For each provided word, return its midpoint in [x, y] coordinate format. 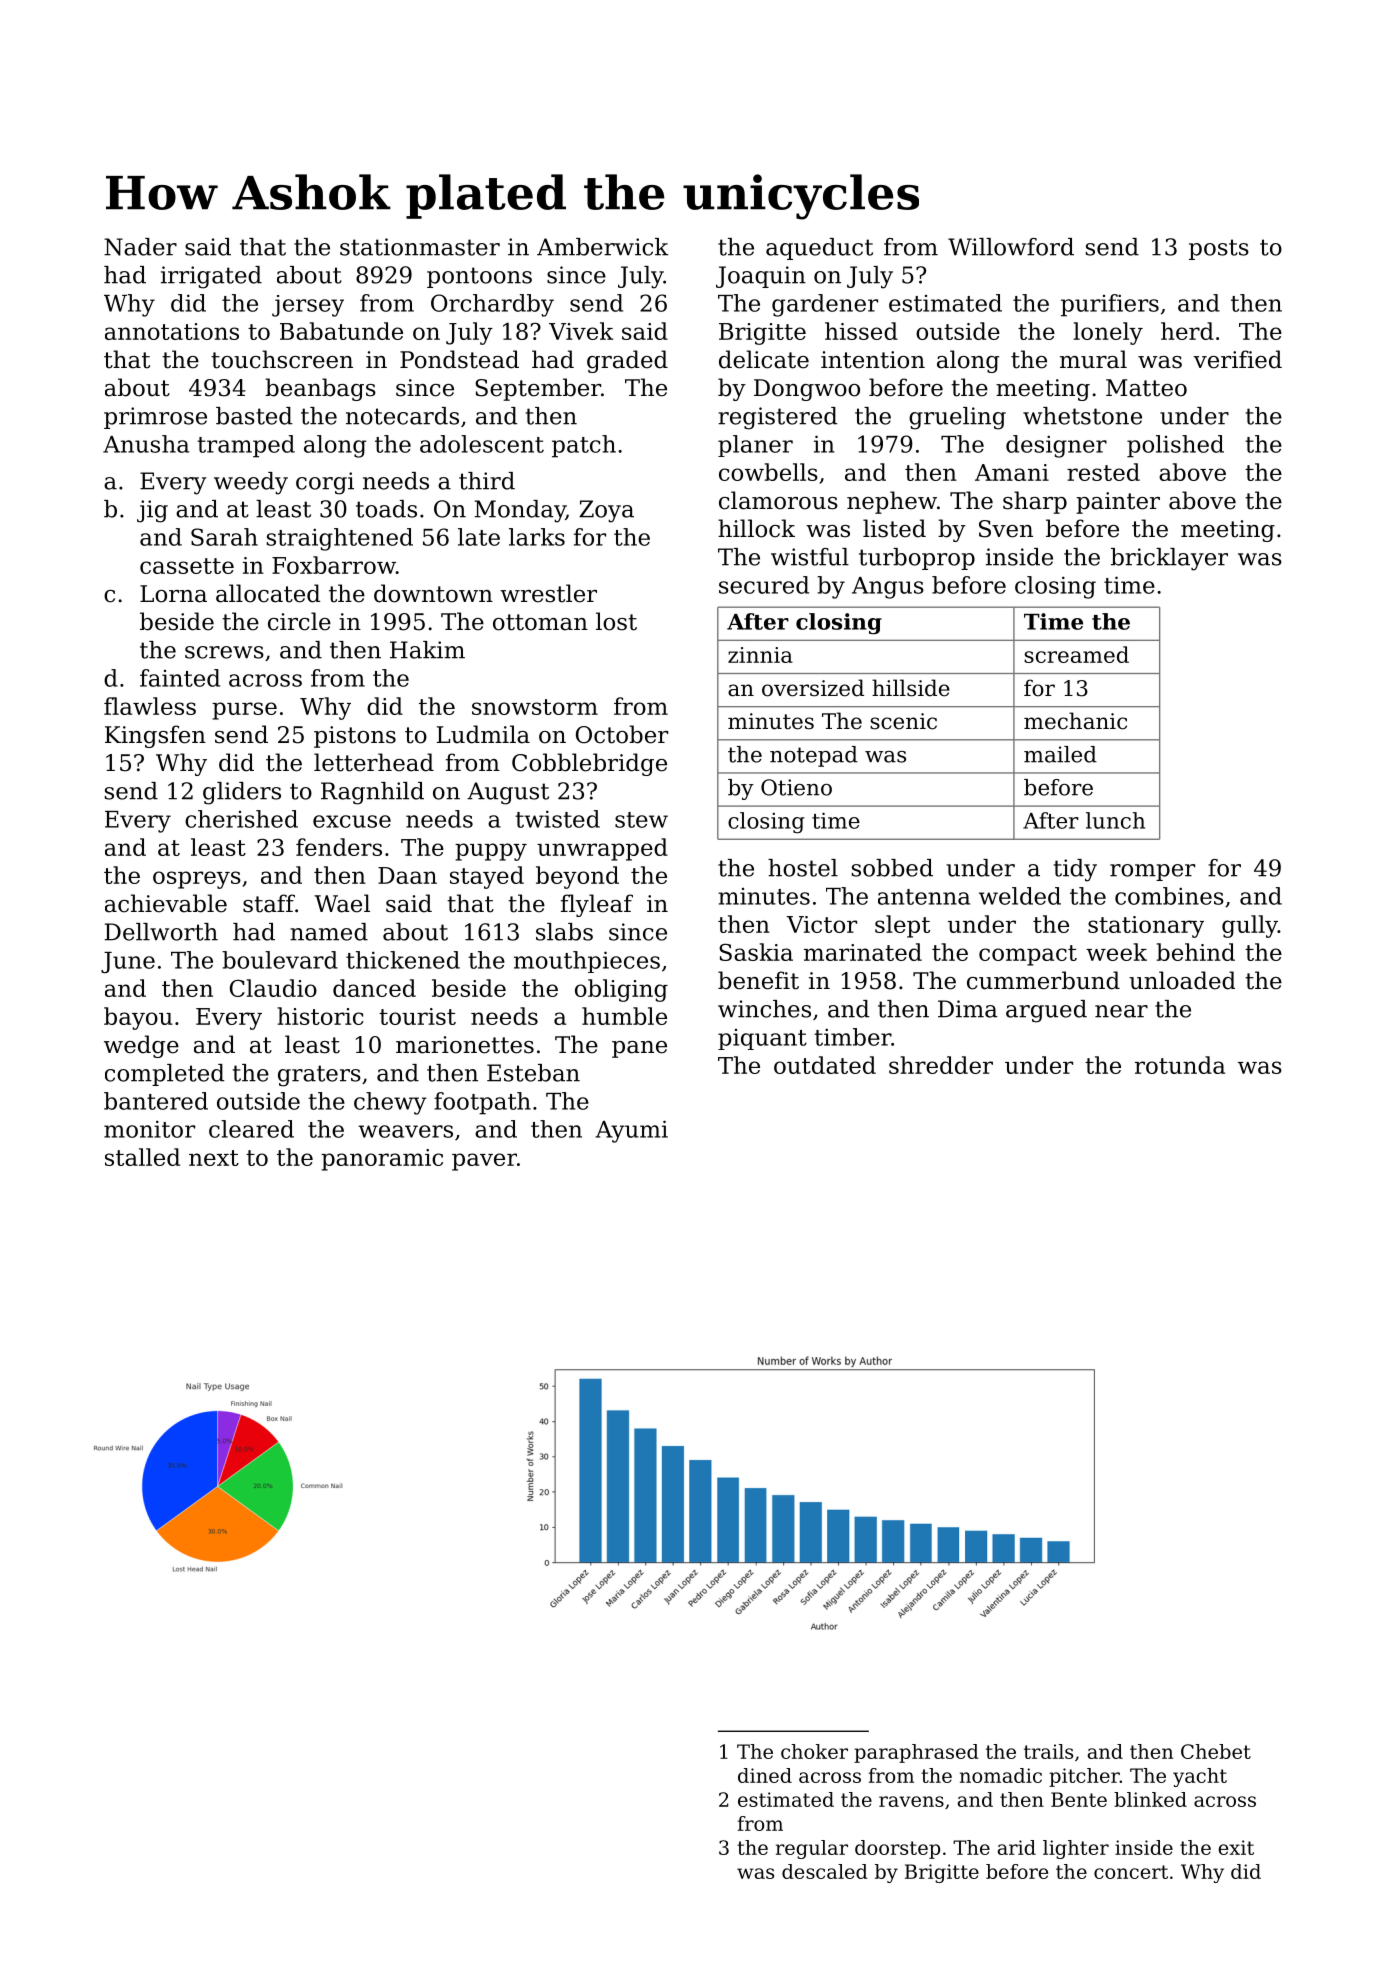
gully [1250, 926]
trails [1048, 1751]
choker [814, 1751]
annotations [172, 331]
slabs [564, 932]
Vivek [581, 331]
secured [764, 585]
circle [299, 621]
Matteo [1146, 388]
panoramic [382, 1160]
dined [765, 1775]
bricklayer [1169, 559]
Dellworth [161, 932]
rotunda [1180, 1065]
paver [484, 1162]
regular [812, 1849]
